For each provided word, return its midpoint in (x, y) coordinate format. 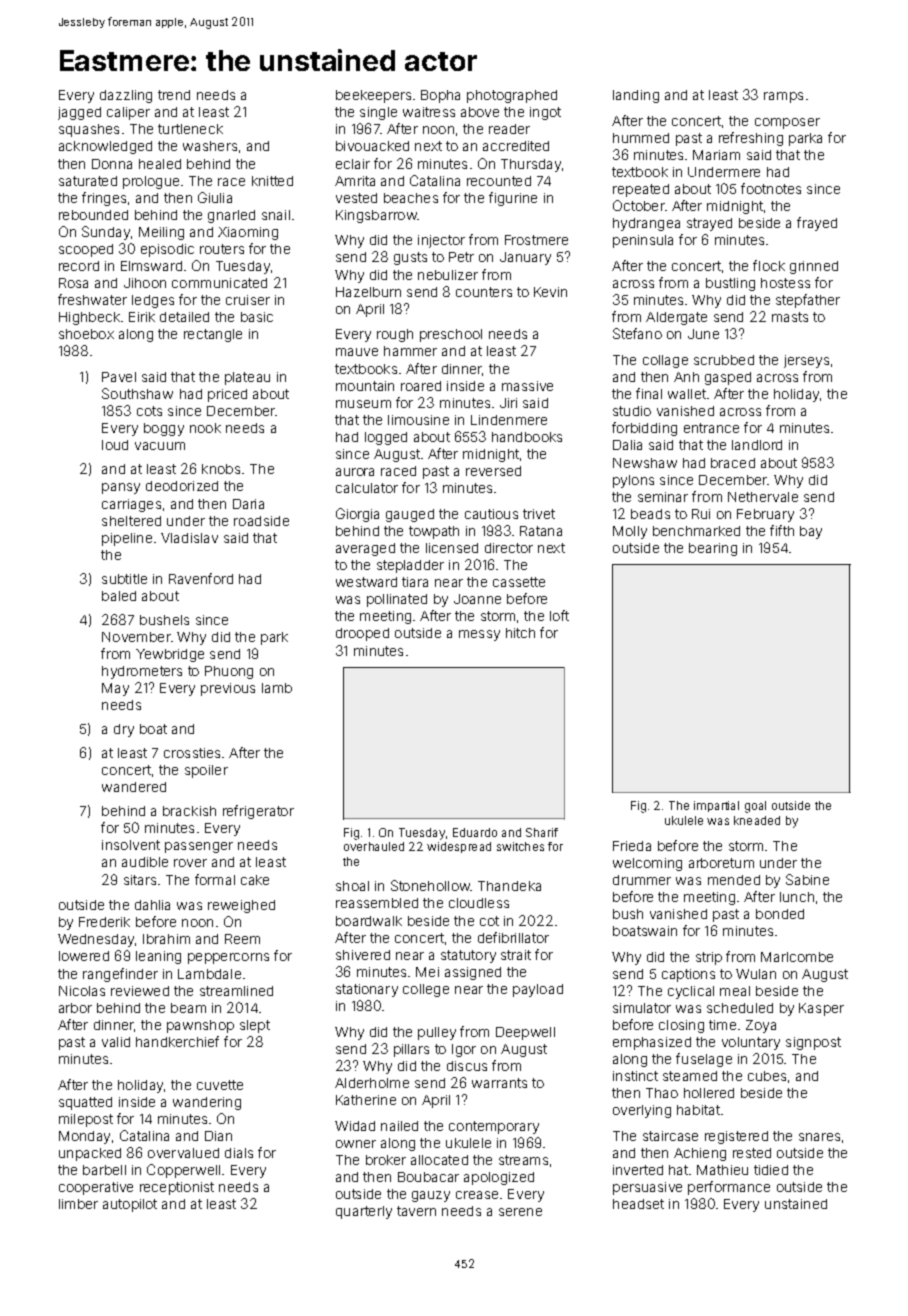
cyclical (691, 992)
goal (755, 807)
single (378, 113)
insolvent (131, 845)
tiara (415, 582)
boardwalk (369, 921)
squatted (85, 1103)
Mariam (716, 155)
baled (119, 596)
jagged (79, 113)
